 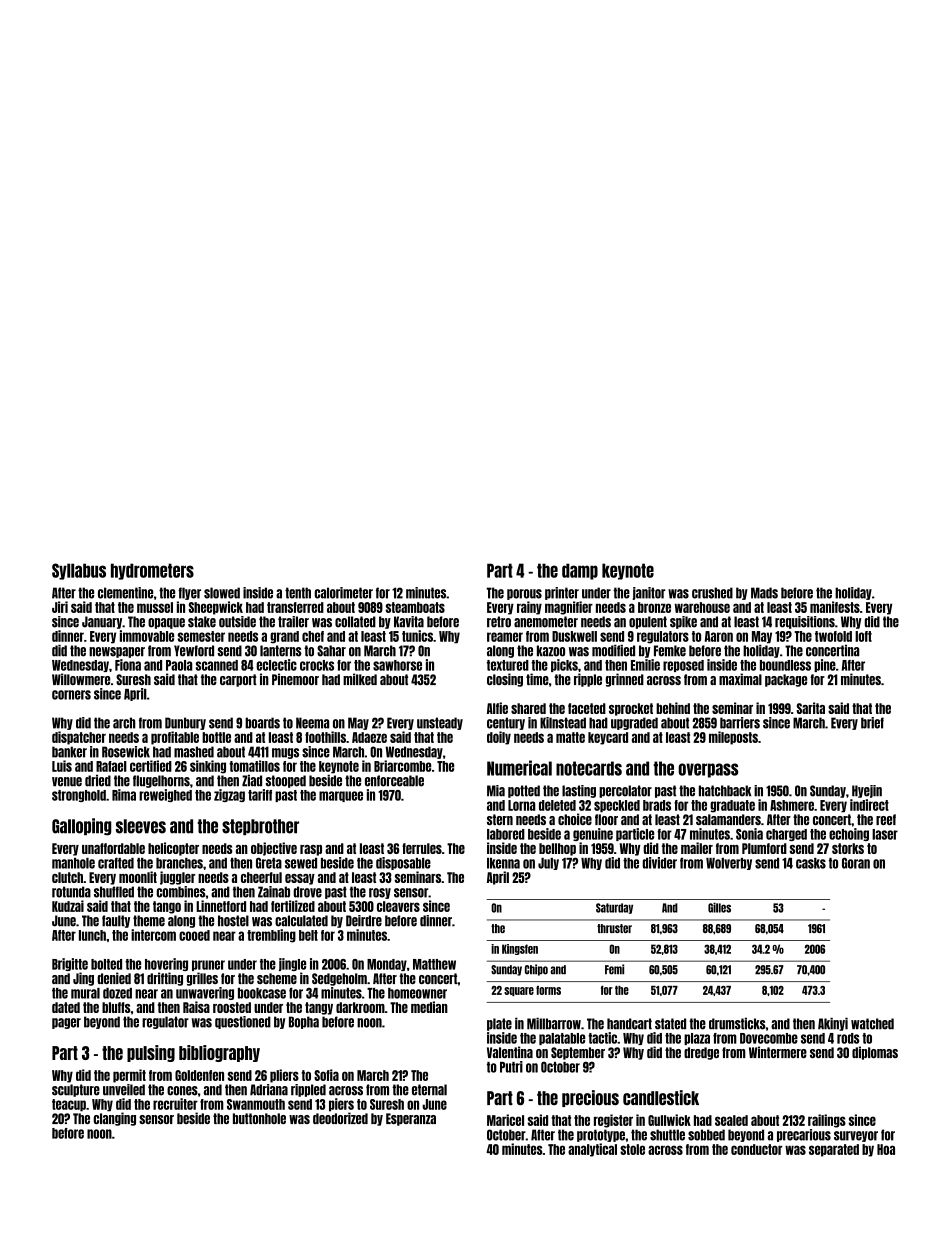 What do you see at coordinates (769, 1038) in the document?
I see `Dovecombe` at bounding box center [769, 1038].
